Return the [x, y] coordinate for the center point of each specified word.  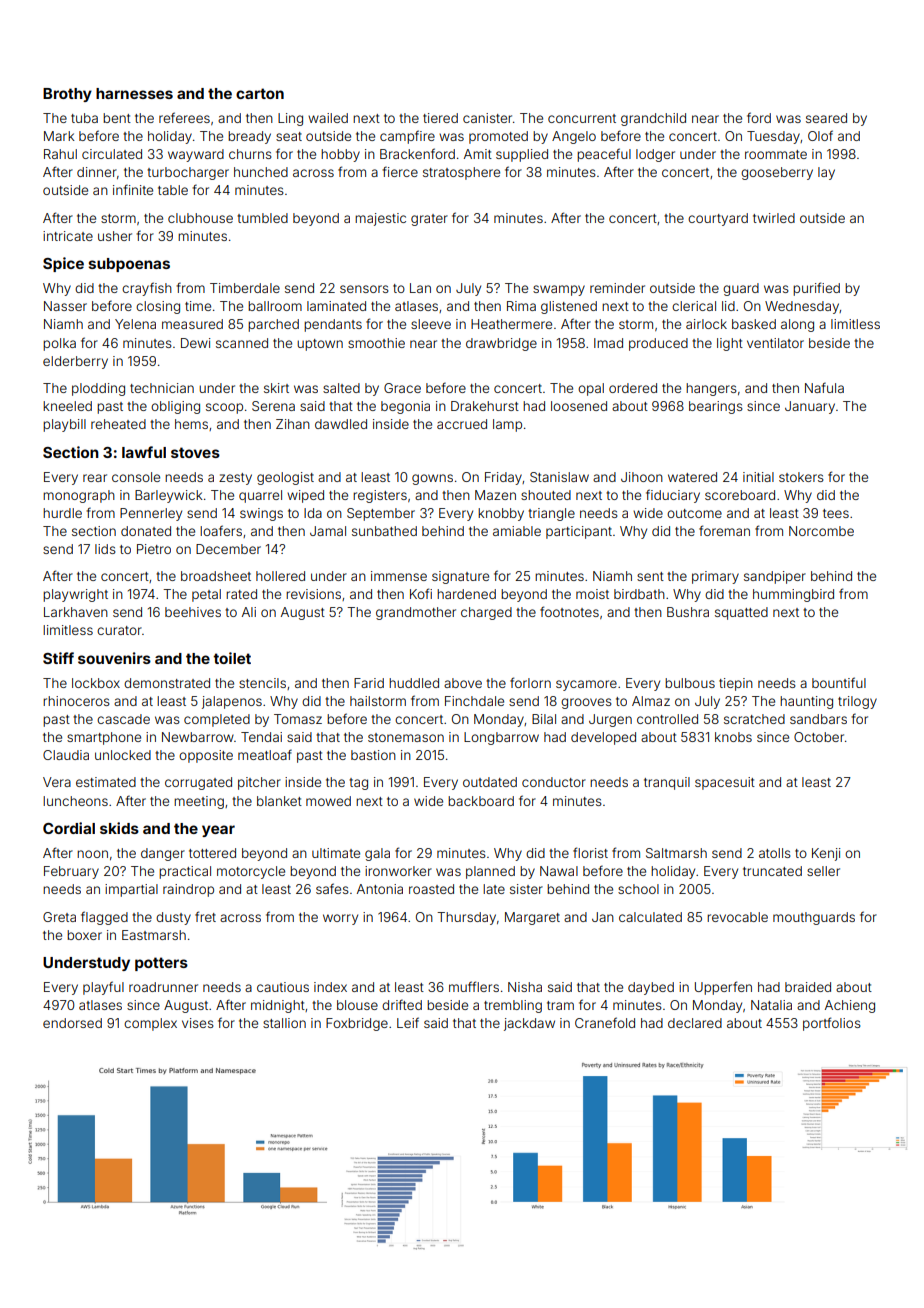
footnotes [569, 611]
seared [826, 118]
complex [150, 1024]
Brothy [67, 95]
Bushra [688, 612]
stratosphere [461, 173]
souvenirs [114, 658]
